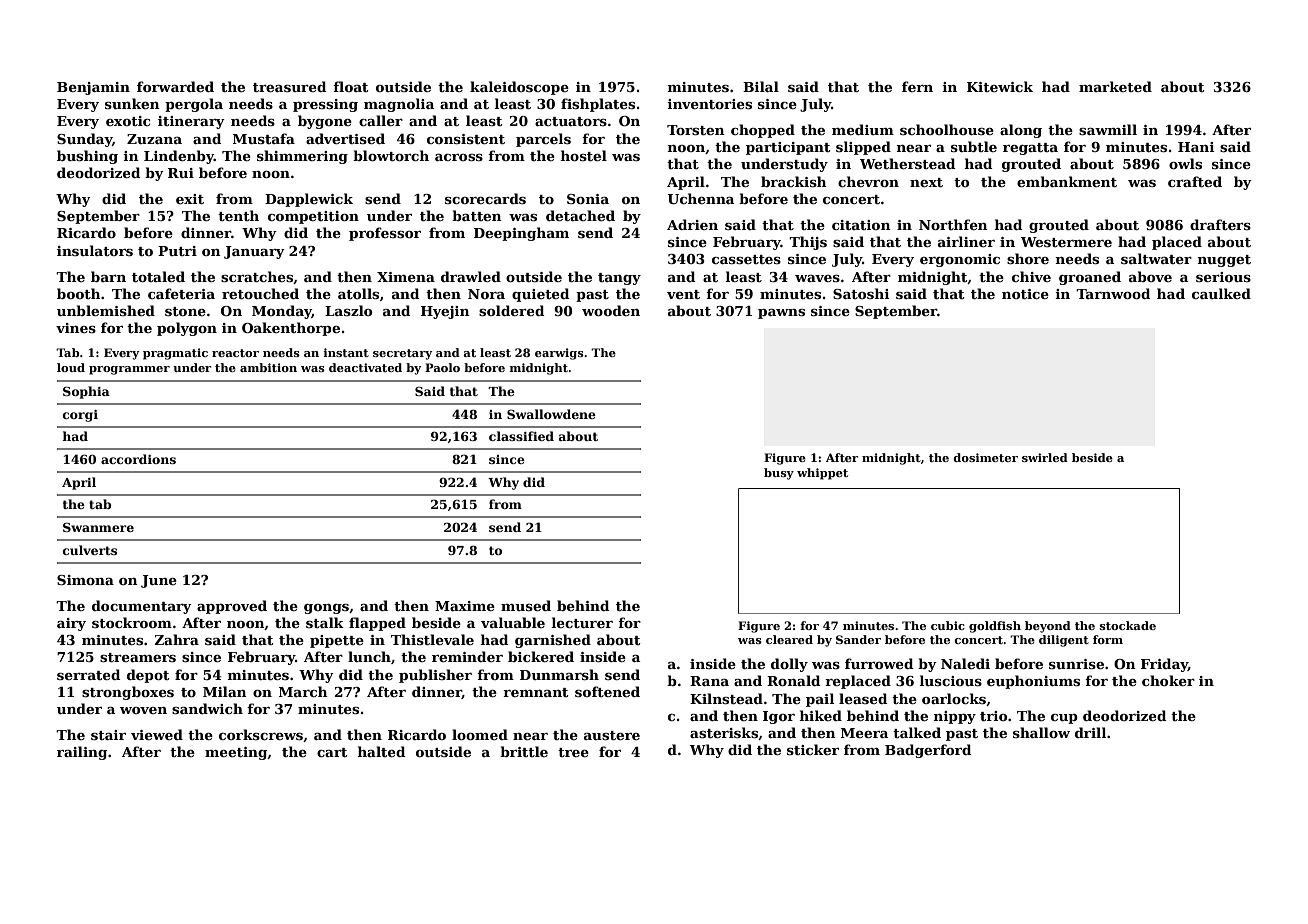 The height and width of the page is (924, 1308). I want to click on quieted, so click(540, 295).
